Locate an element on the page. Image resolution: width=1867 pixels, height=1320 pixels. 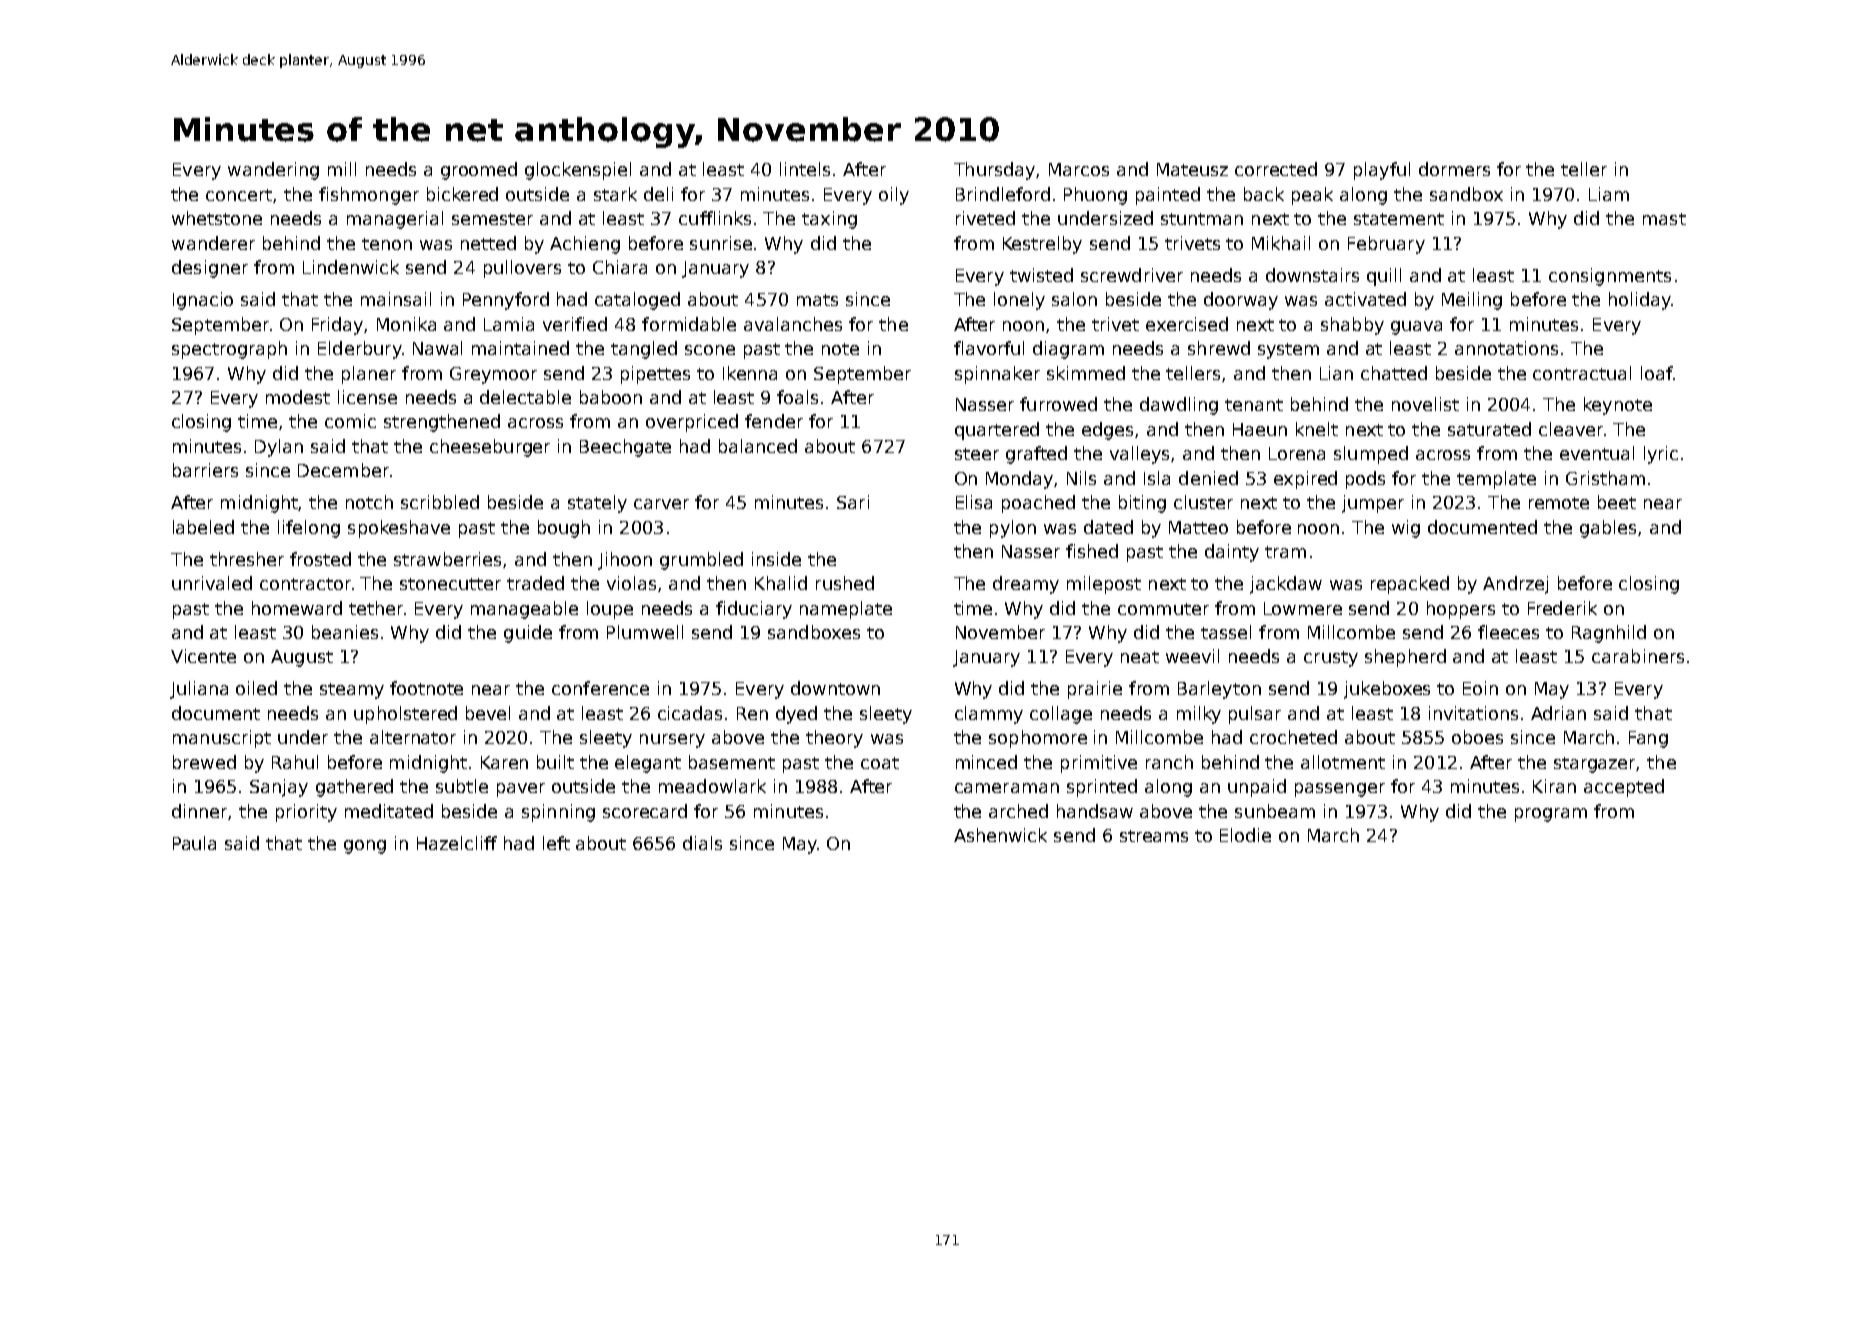
bevel is located at coordinates (488, 713).
